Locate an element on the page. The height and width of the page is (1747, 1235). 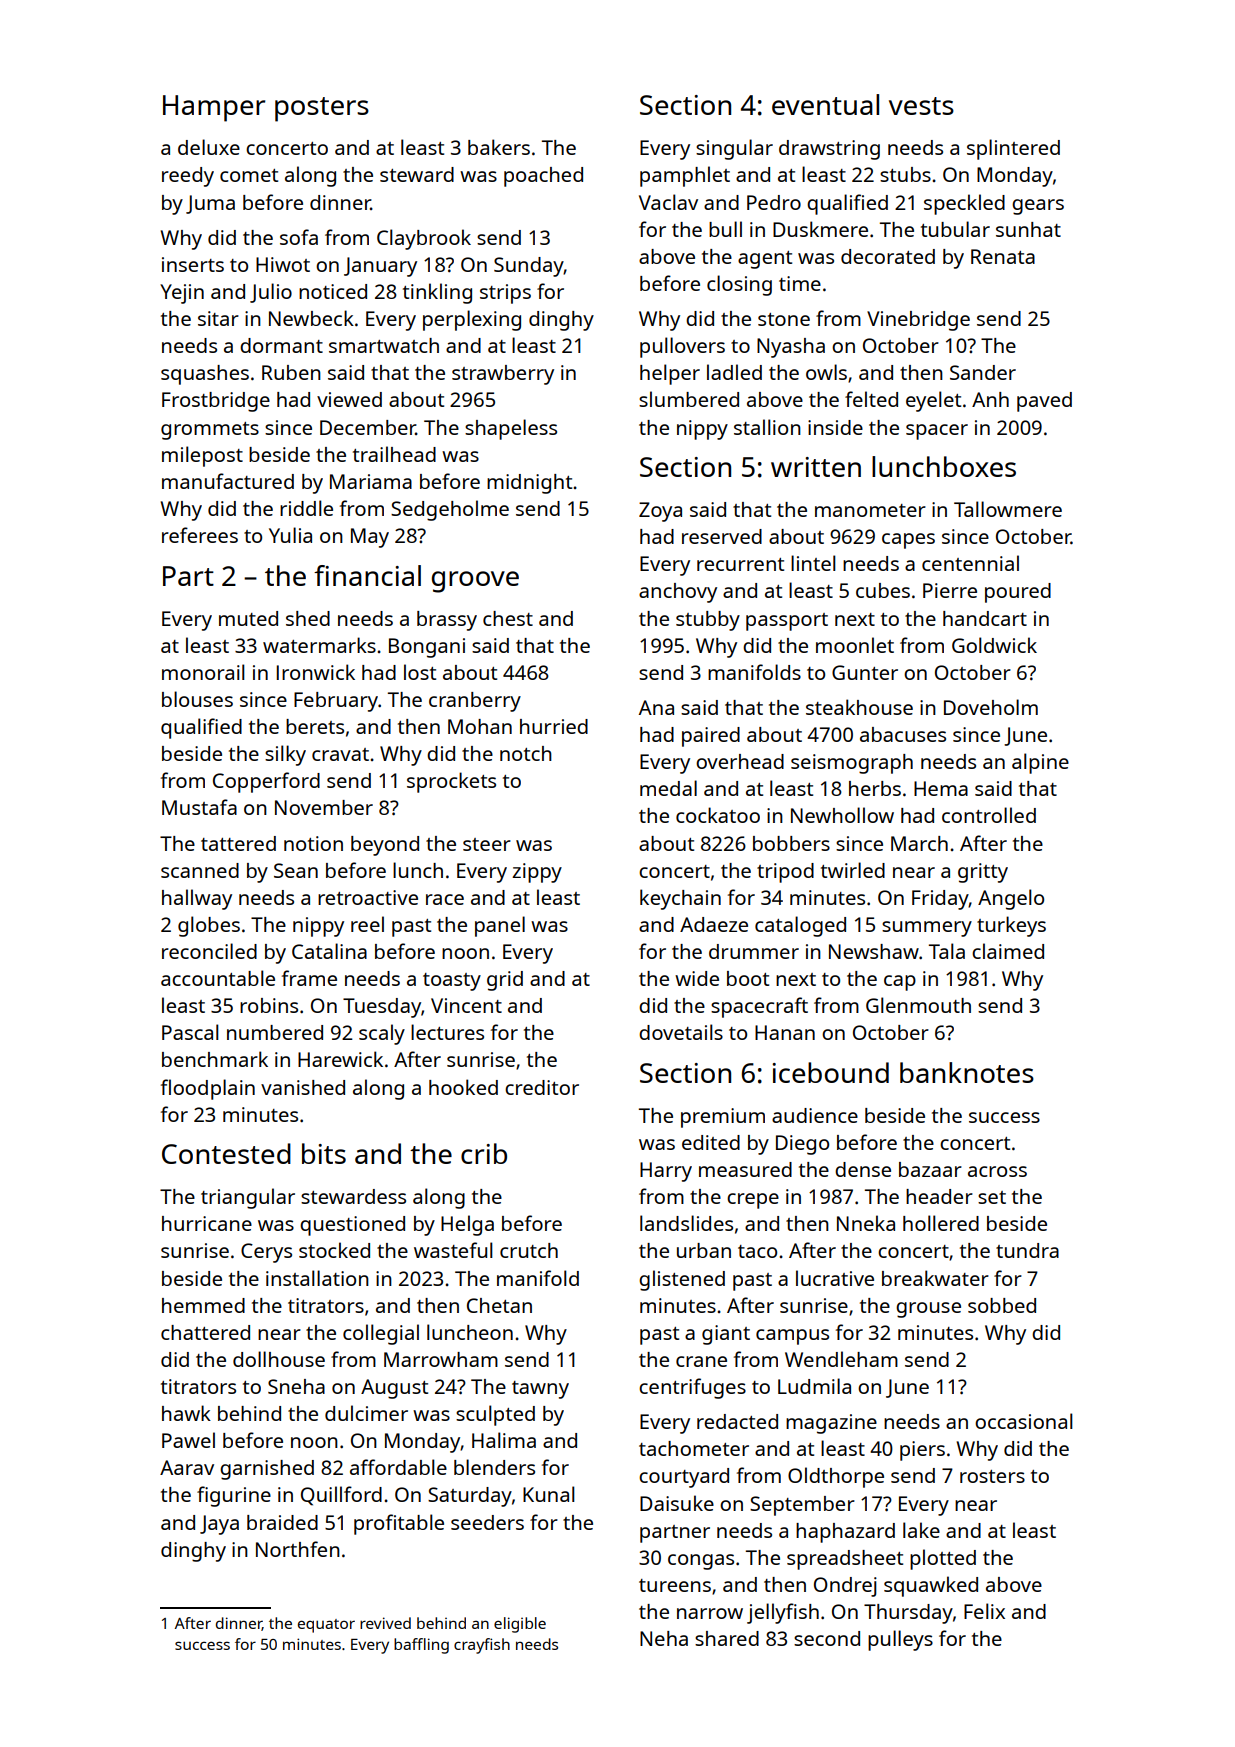
Aarav is located at coordinates (187, 1467).
